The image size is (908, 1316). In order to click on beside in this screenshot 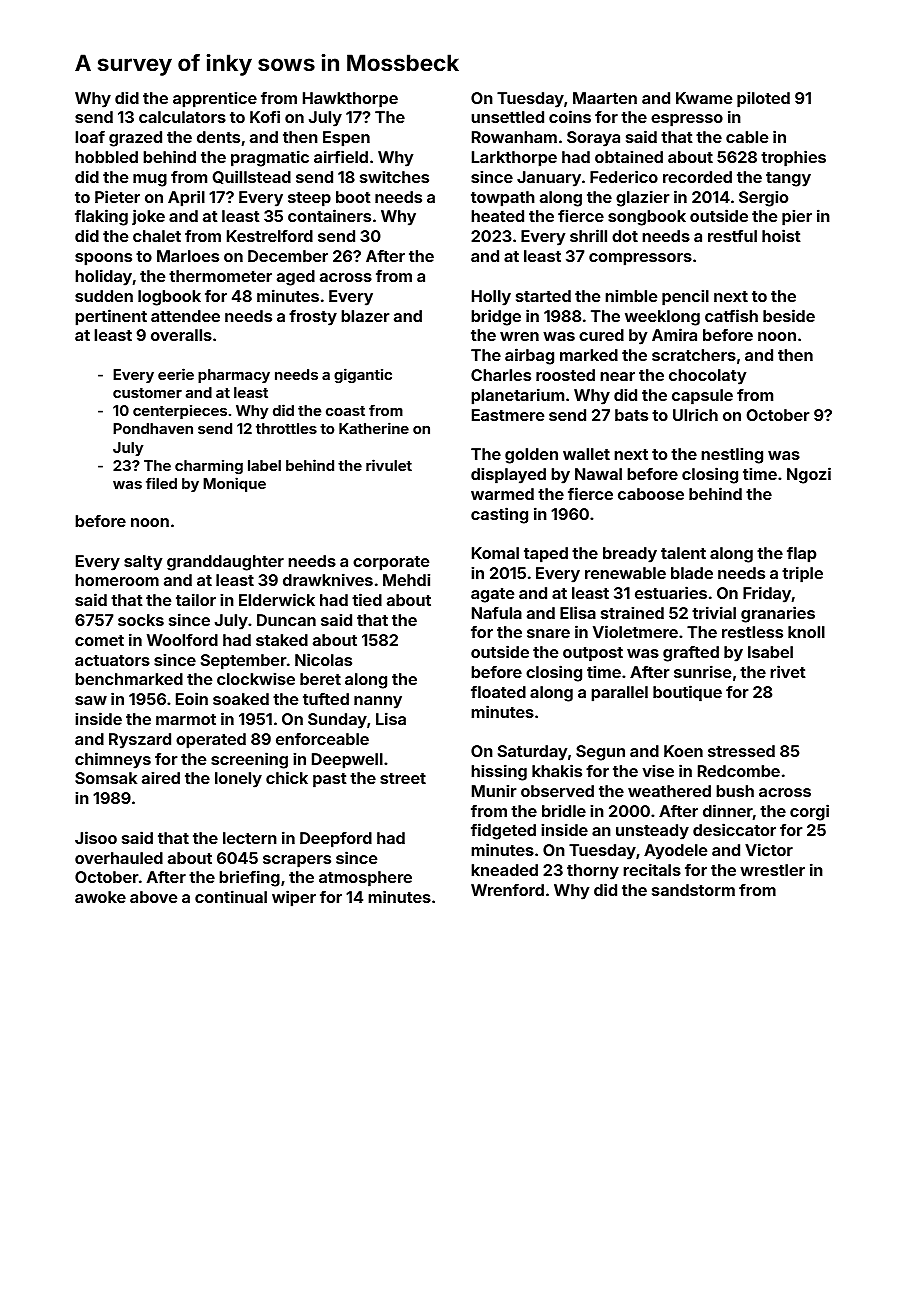, I will do `click(789, 315)`.
